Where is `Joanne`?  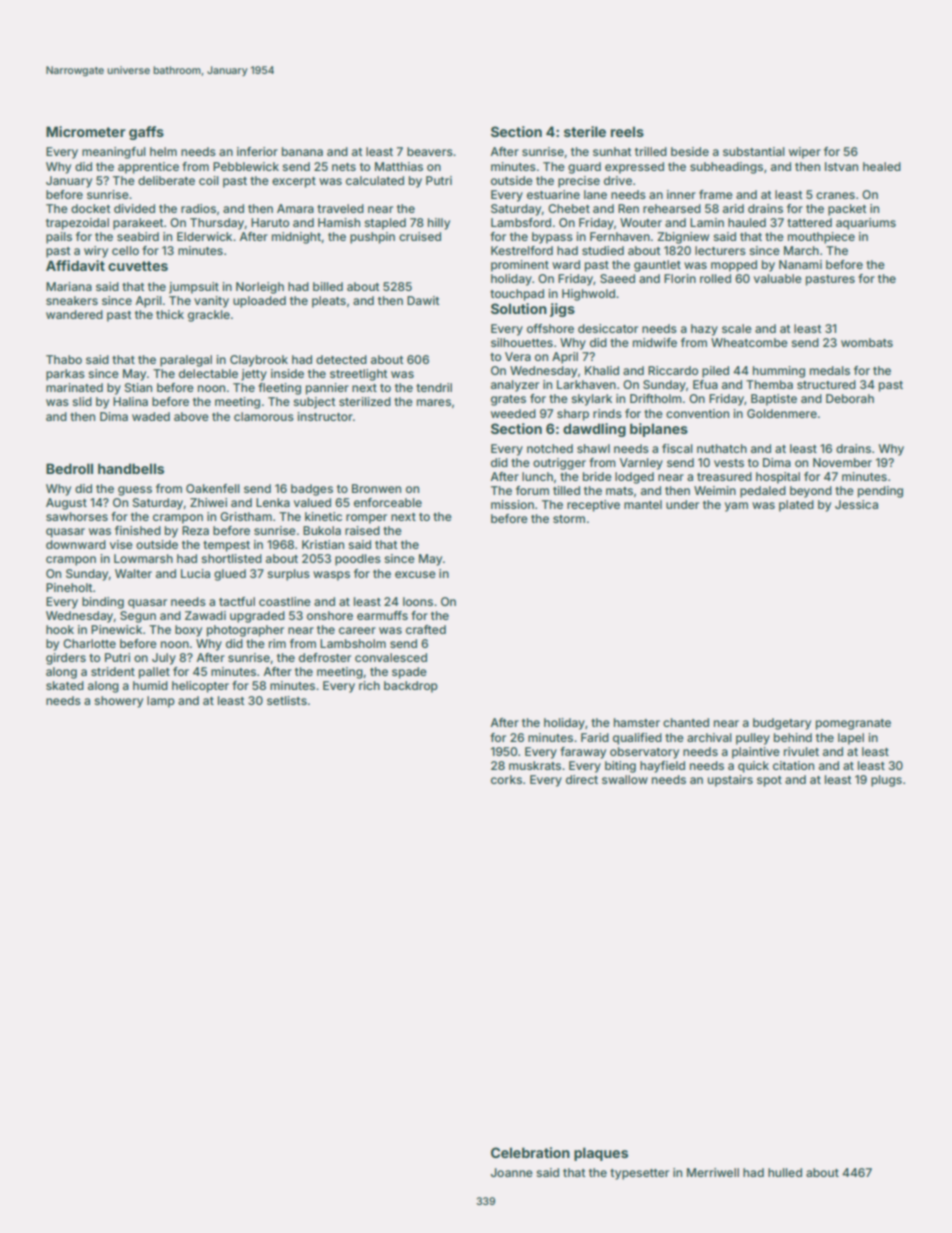 Joanne is located at coordinates (512, 1172).
